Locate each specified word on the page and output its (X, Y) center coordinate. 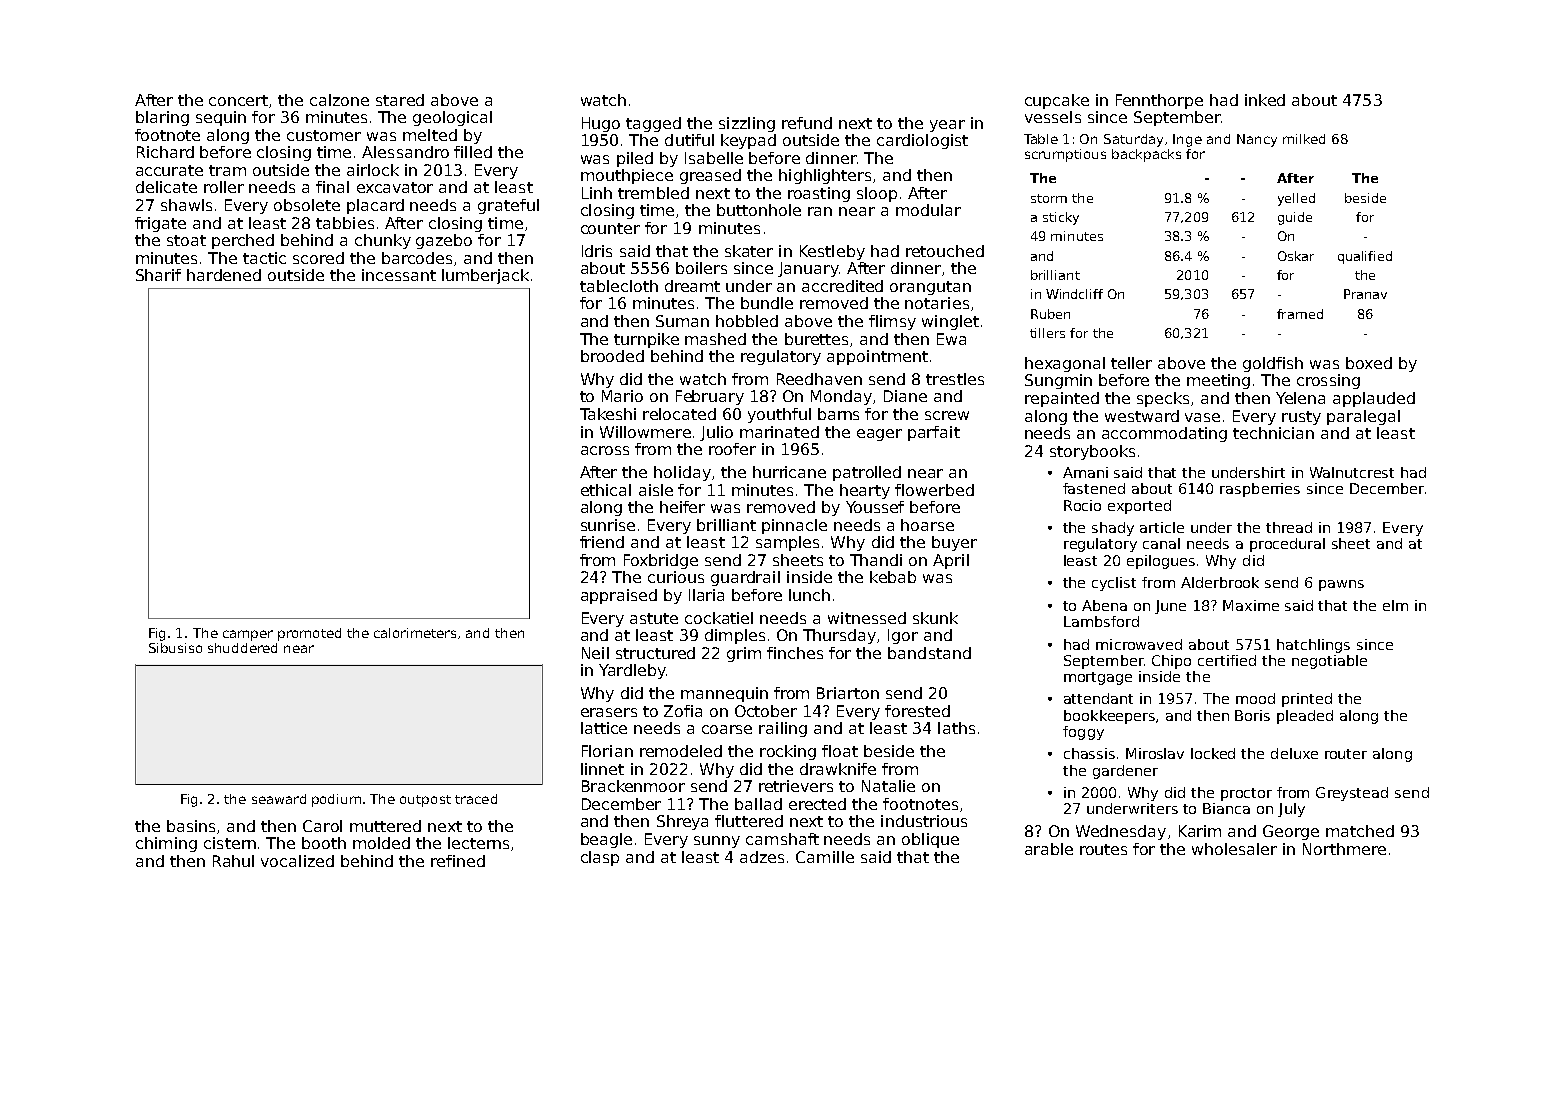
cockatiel (719, 618)
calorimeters (415, 633)
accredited (842, 286)
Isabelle (714, 158)
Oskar (1296, 256)
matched (1360, 831)
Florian (607, 751)
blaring (162, 118)
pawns (1341, 585)
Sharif (158, 275)
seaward (279, 799)
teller (1131, 363)
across (605, 450)
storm (1049, 198)
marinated (779, 432)
